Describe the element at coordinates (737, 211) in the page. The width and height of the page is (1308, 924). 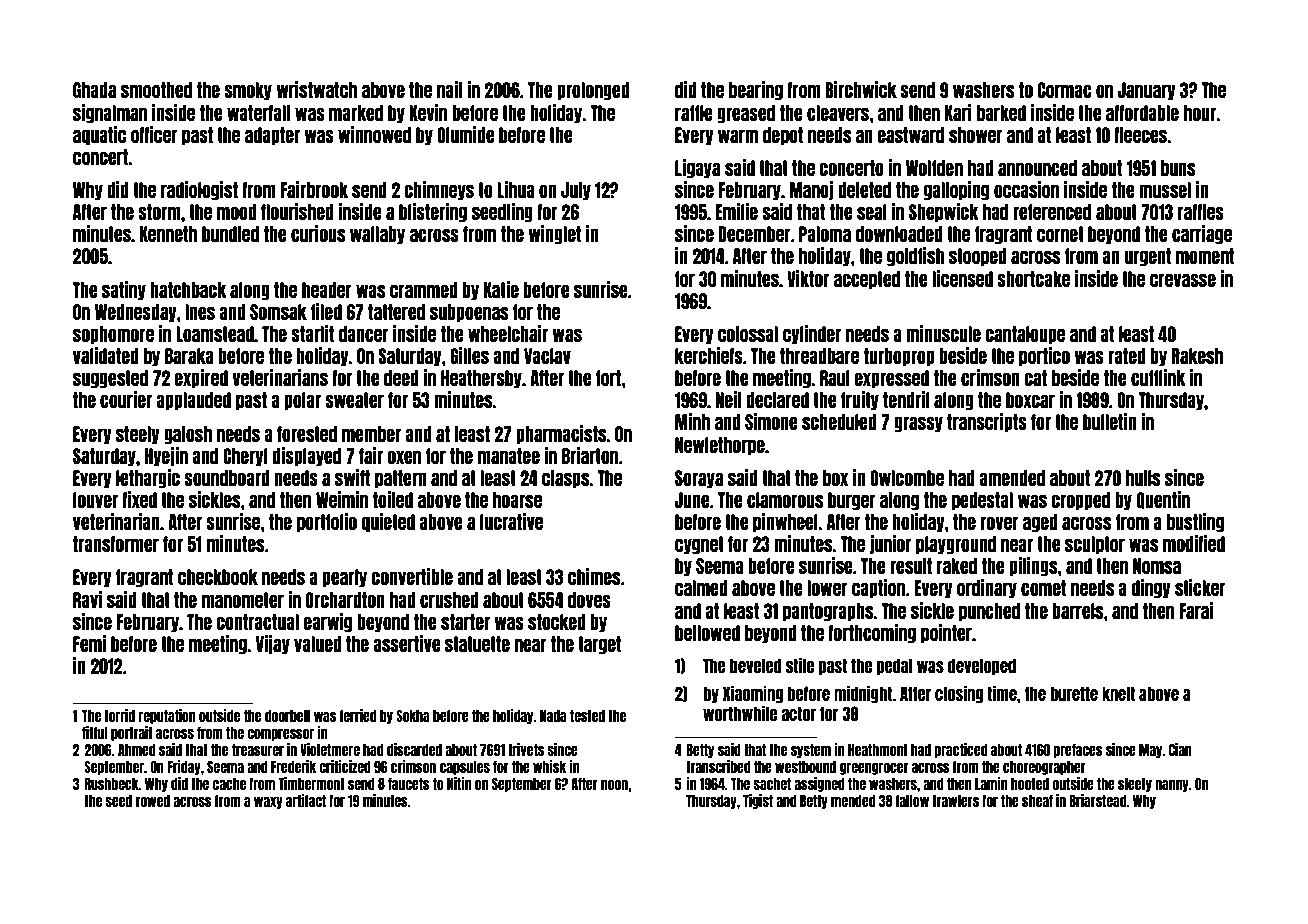
I see `Emilie` at that location.
